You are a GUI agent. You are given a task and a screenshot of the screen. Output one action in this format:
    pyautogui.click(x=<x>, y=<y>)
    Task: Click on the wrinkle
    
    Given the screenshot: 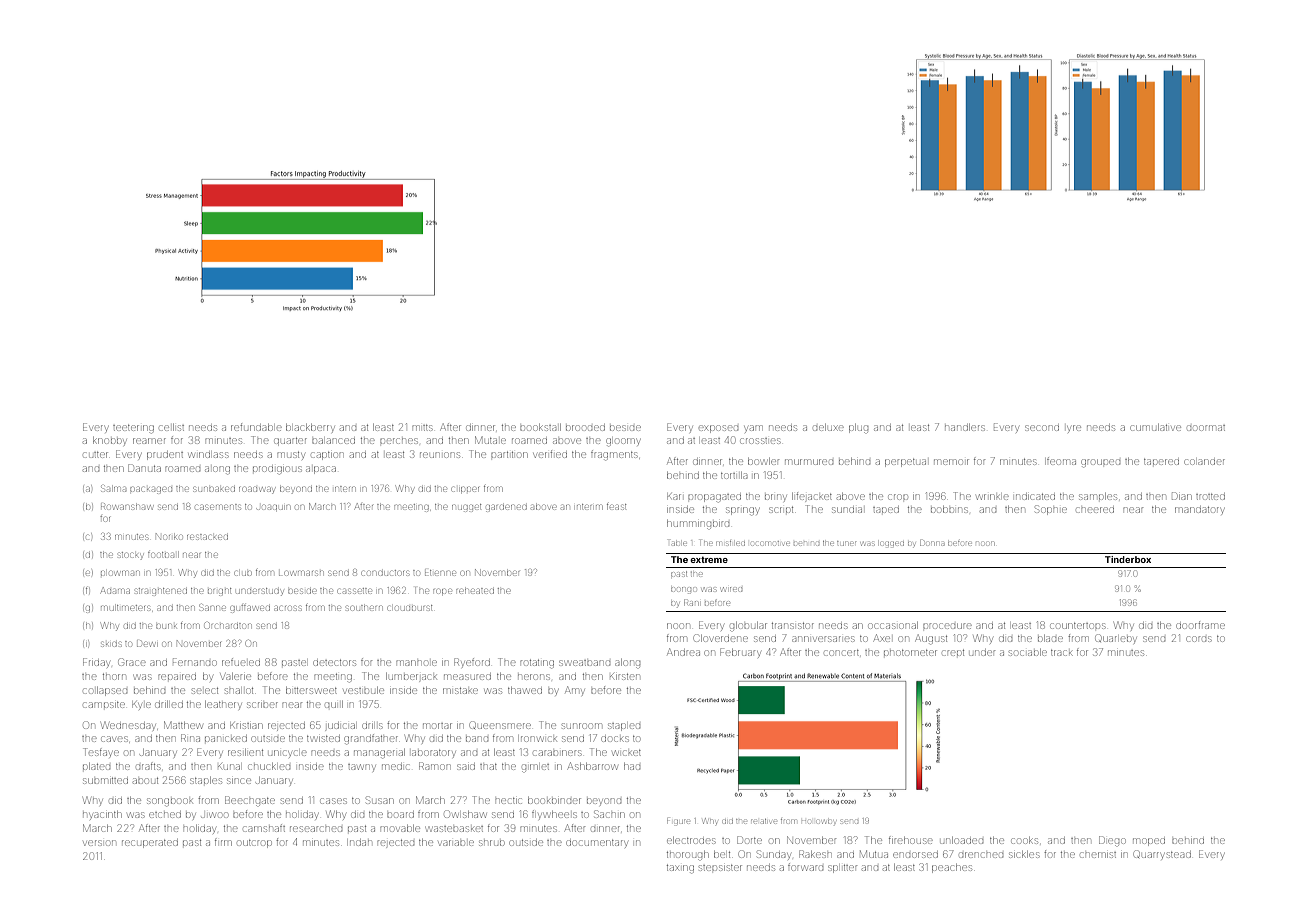 What is the action you would take?
    pyautogui.click(x=993, y=497)
